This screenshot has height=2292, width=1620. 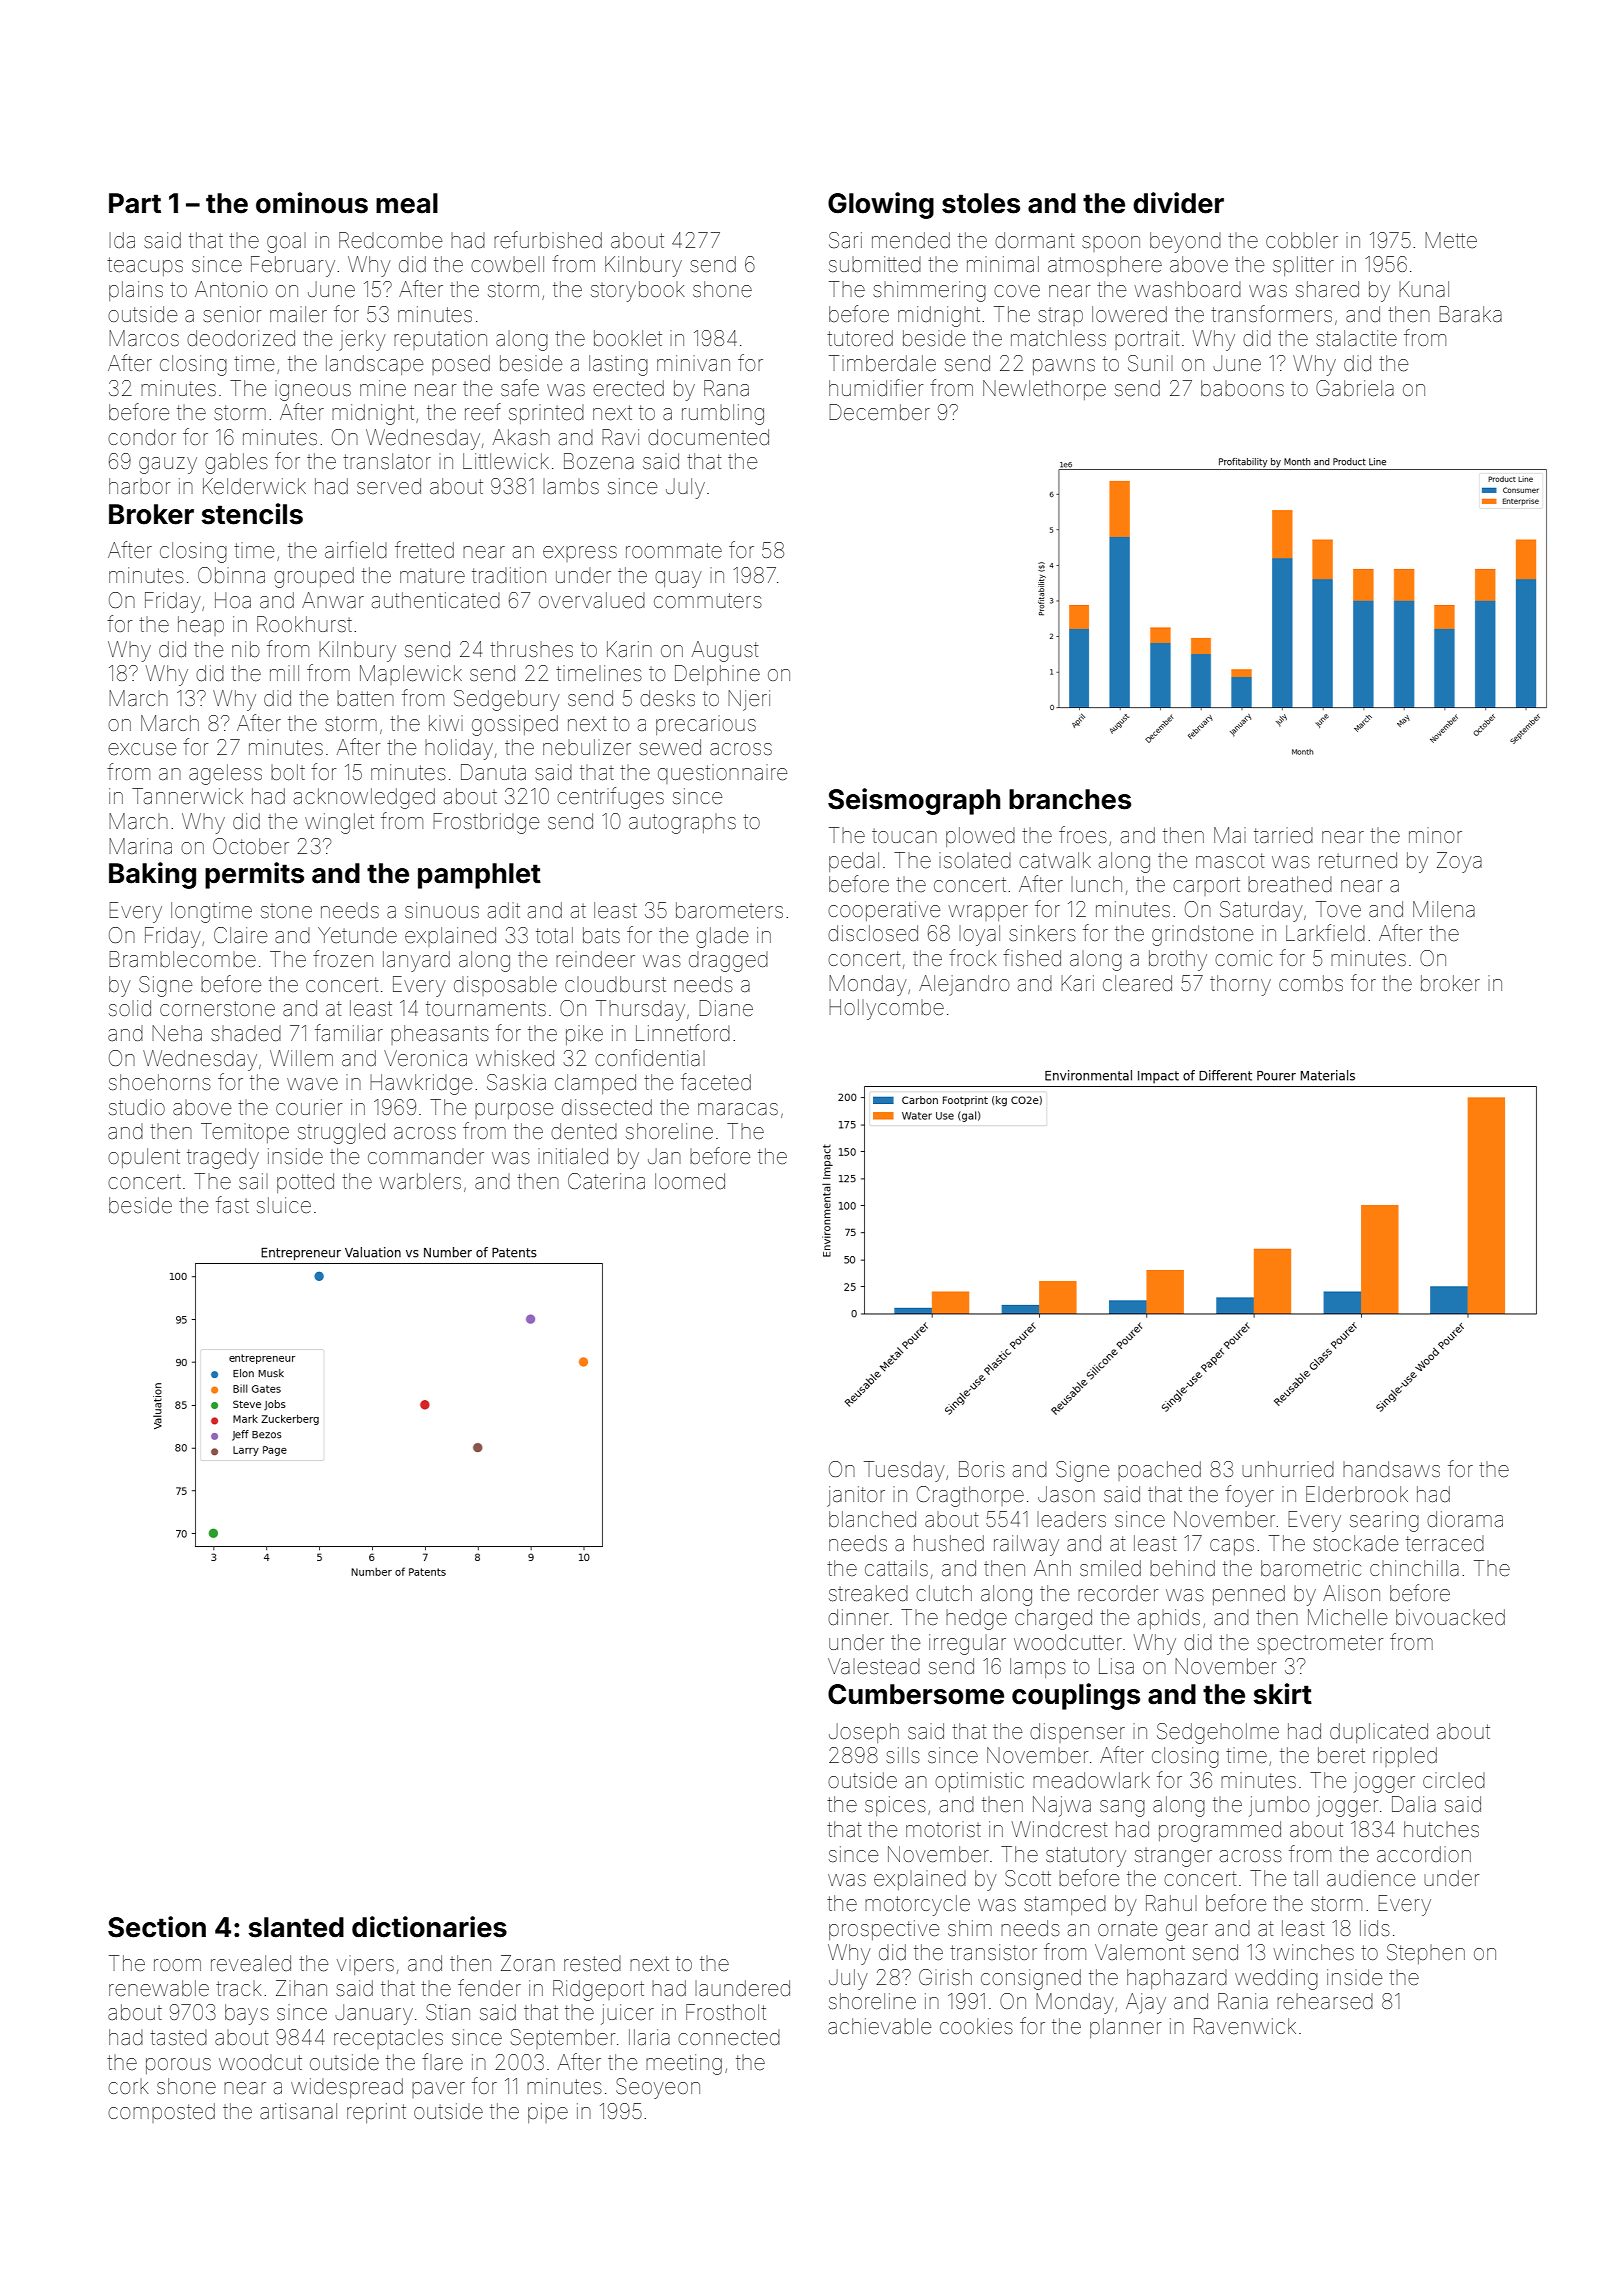 I want to click on warblers, so click(x=420, y=1181).
